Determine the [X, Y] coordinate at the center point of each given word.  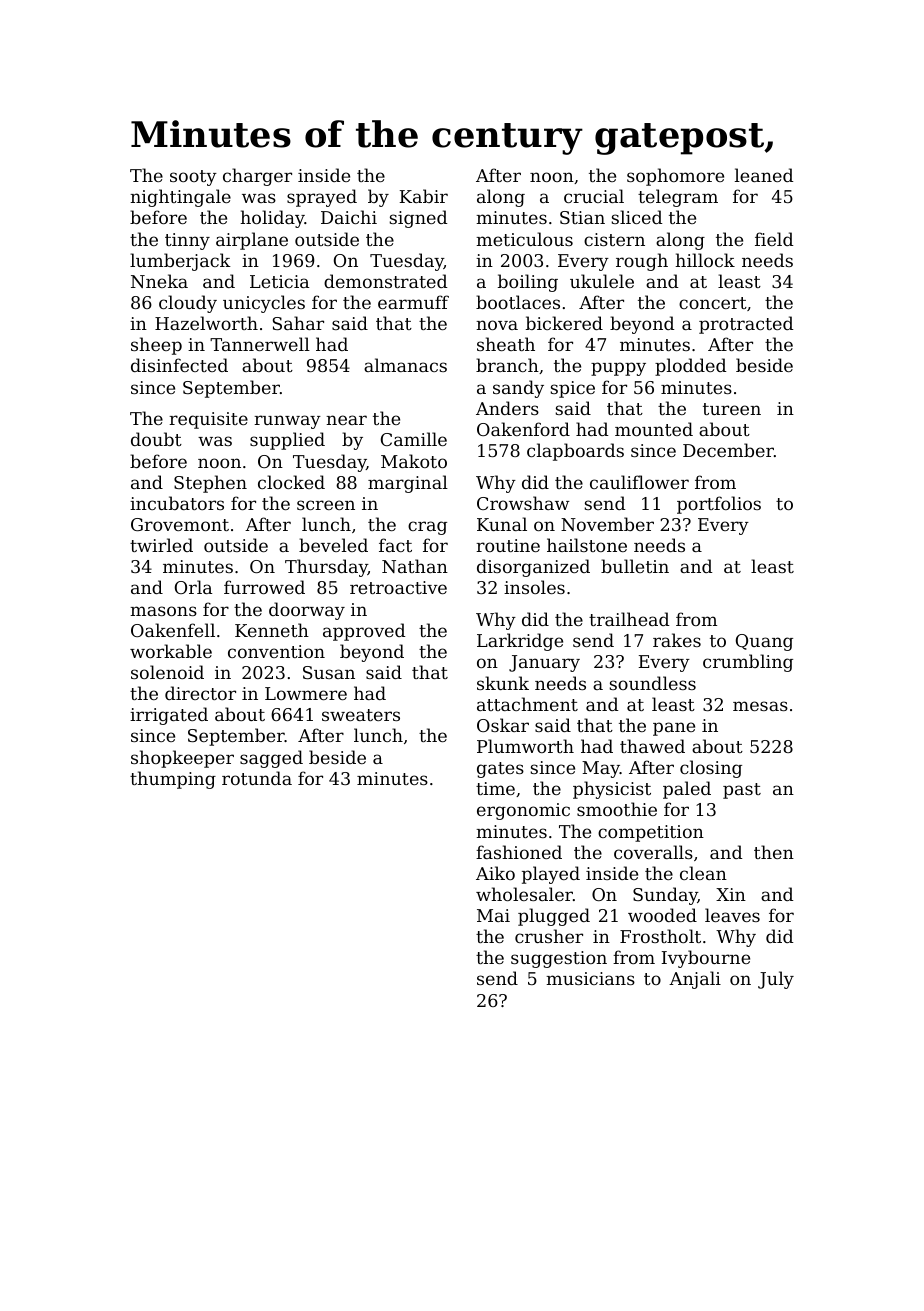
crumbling [748, 663]
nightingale [180, 198]
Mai [493, 915]
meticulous [524, 239]
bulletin [635, 566]
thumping [173, 780]
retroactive [398, 587]
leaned [764, 175]
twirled [161, 545]
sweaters [361, 715]
